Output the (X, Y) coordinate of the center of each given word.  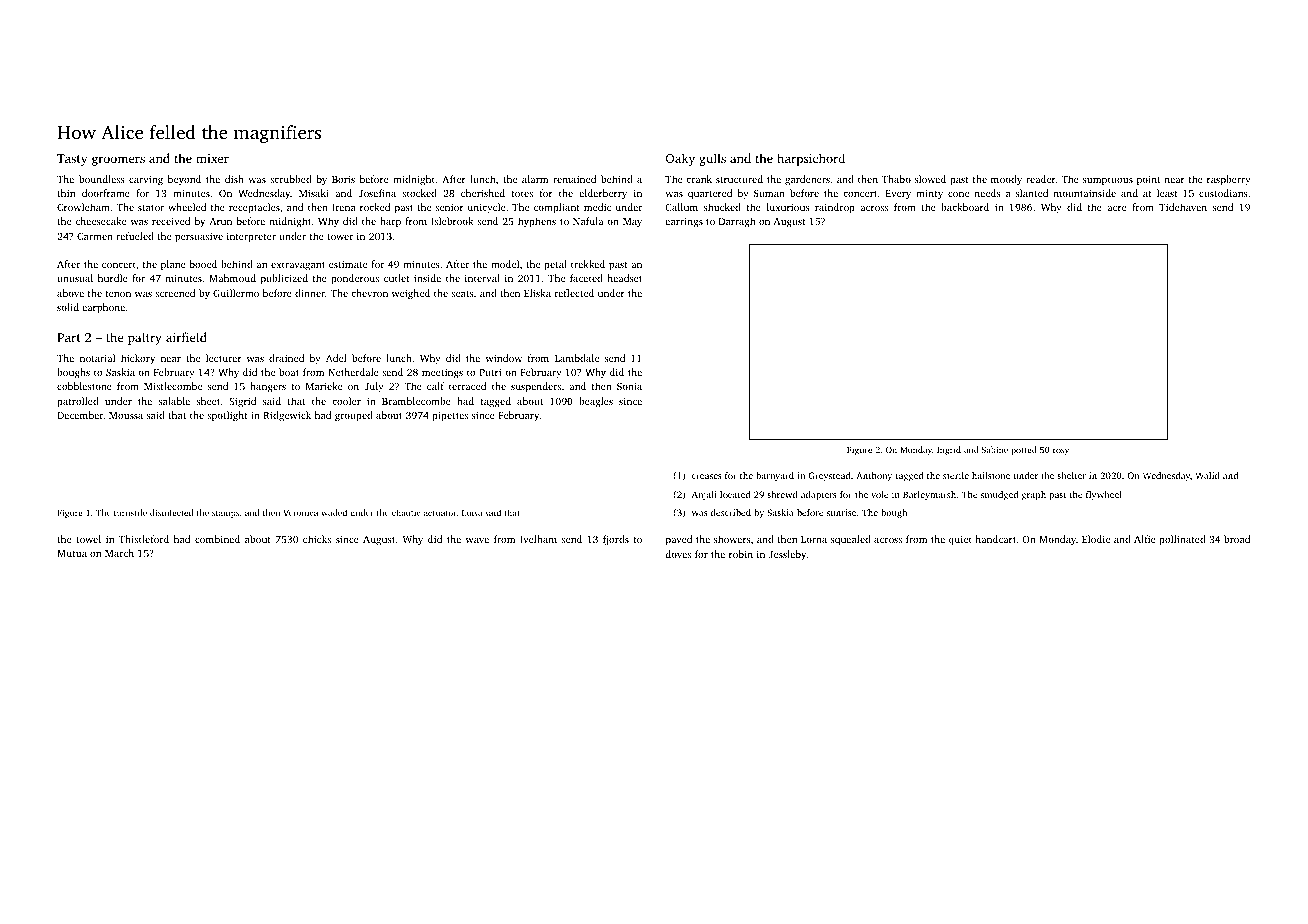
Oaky (680, 159)
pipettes (450, 416)
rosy (1061, 451)
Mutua (72, 553)
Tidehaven (1183, 207)
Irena (344, 207)
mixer (212, 158)
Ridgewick (287, 416)
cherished (483, 193)
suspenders (536, 387)
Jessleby (787, 555)
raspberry (1229, 180)
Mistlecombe (173, 386)
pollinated (1182, 540)
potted (1024, 450)
